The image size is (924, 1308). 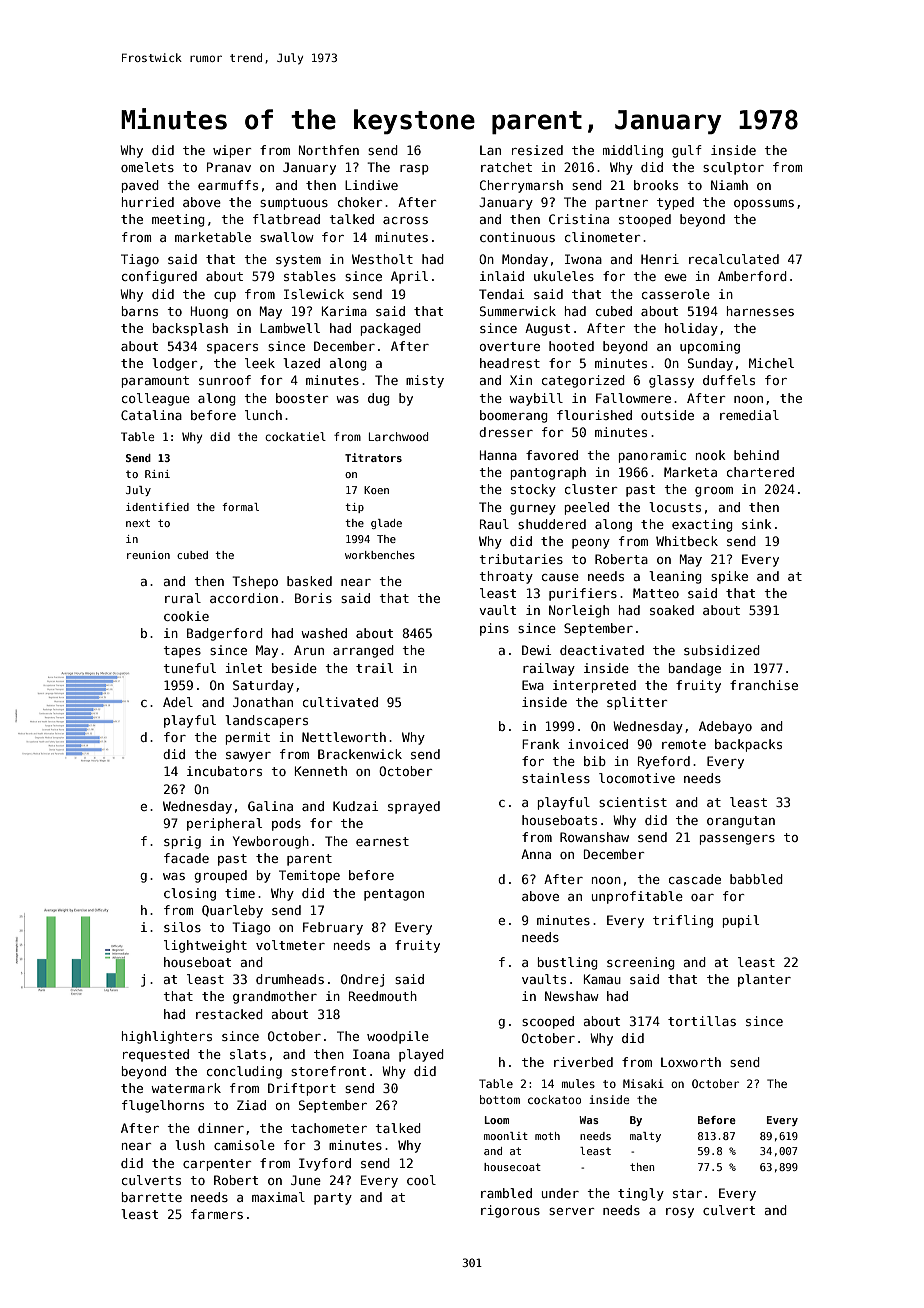 What do you see at coordinates (309, 581) in the document?
I see `basked` at bounding box center [309, 581].
